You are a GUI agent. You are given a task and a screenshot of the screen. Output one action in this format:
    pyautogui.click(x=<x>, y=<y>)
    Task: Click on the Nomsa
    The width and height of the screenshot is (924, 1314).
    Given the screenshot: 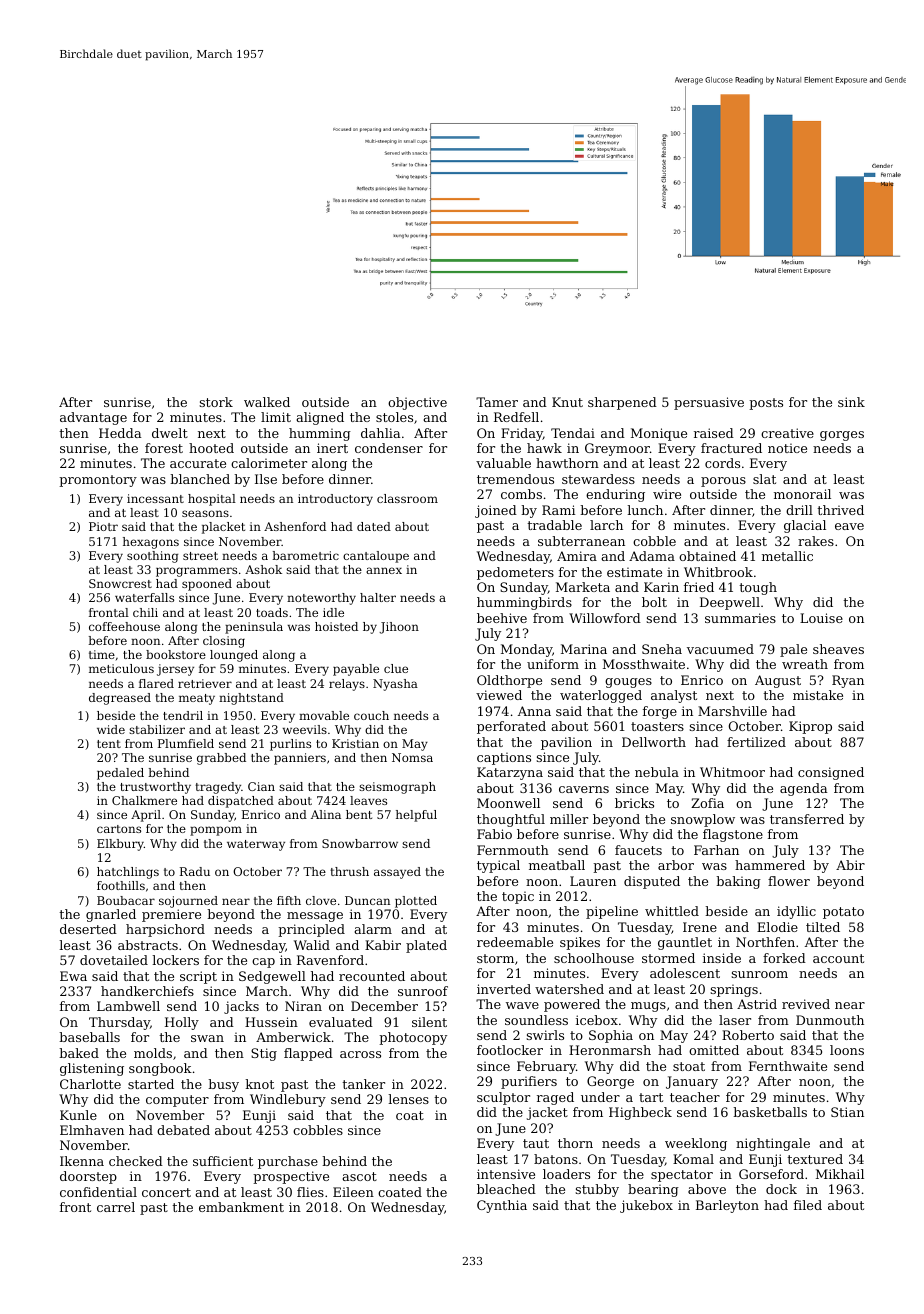 What is the action you would take?
    pyautogui.click(x=412, y=757)
